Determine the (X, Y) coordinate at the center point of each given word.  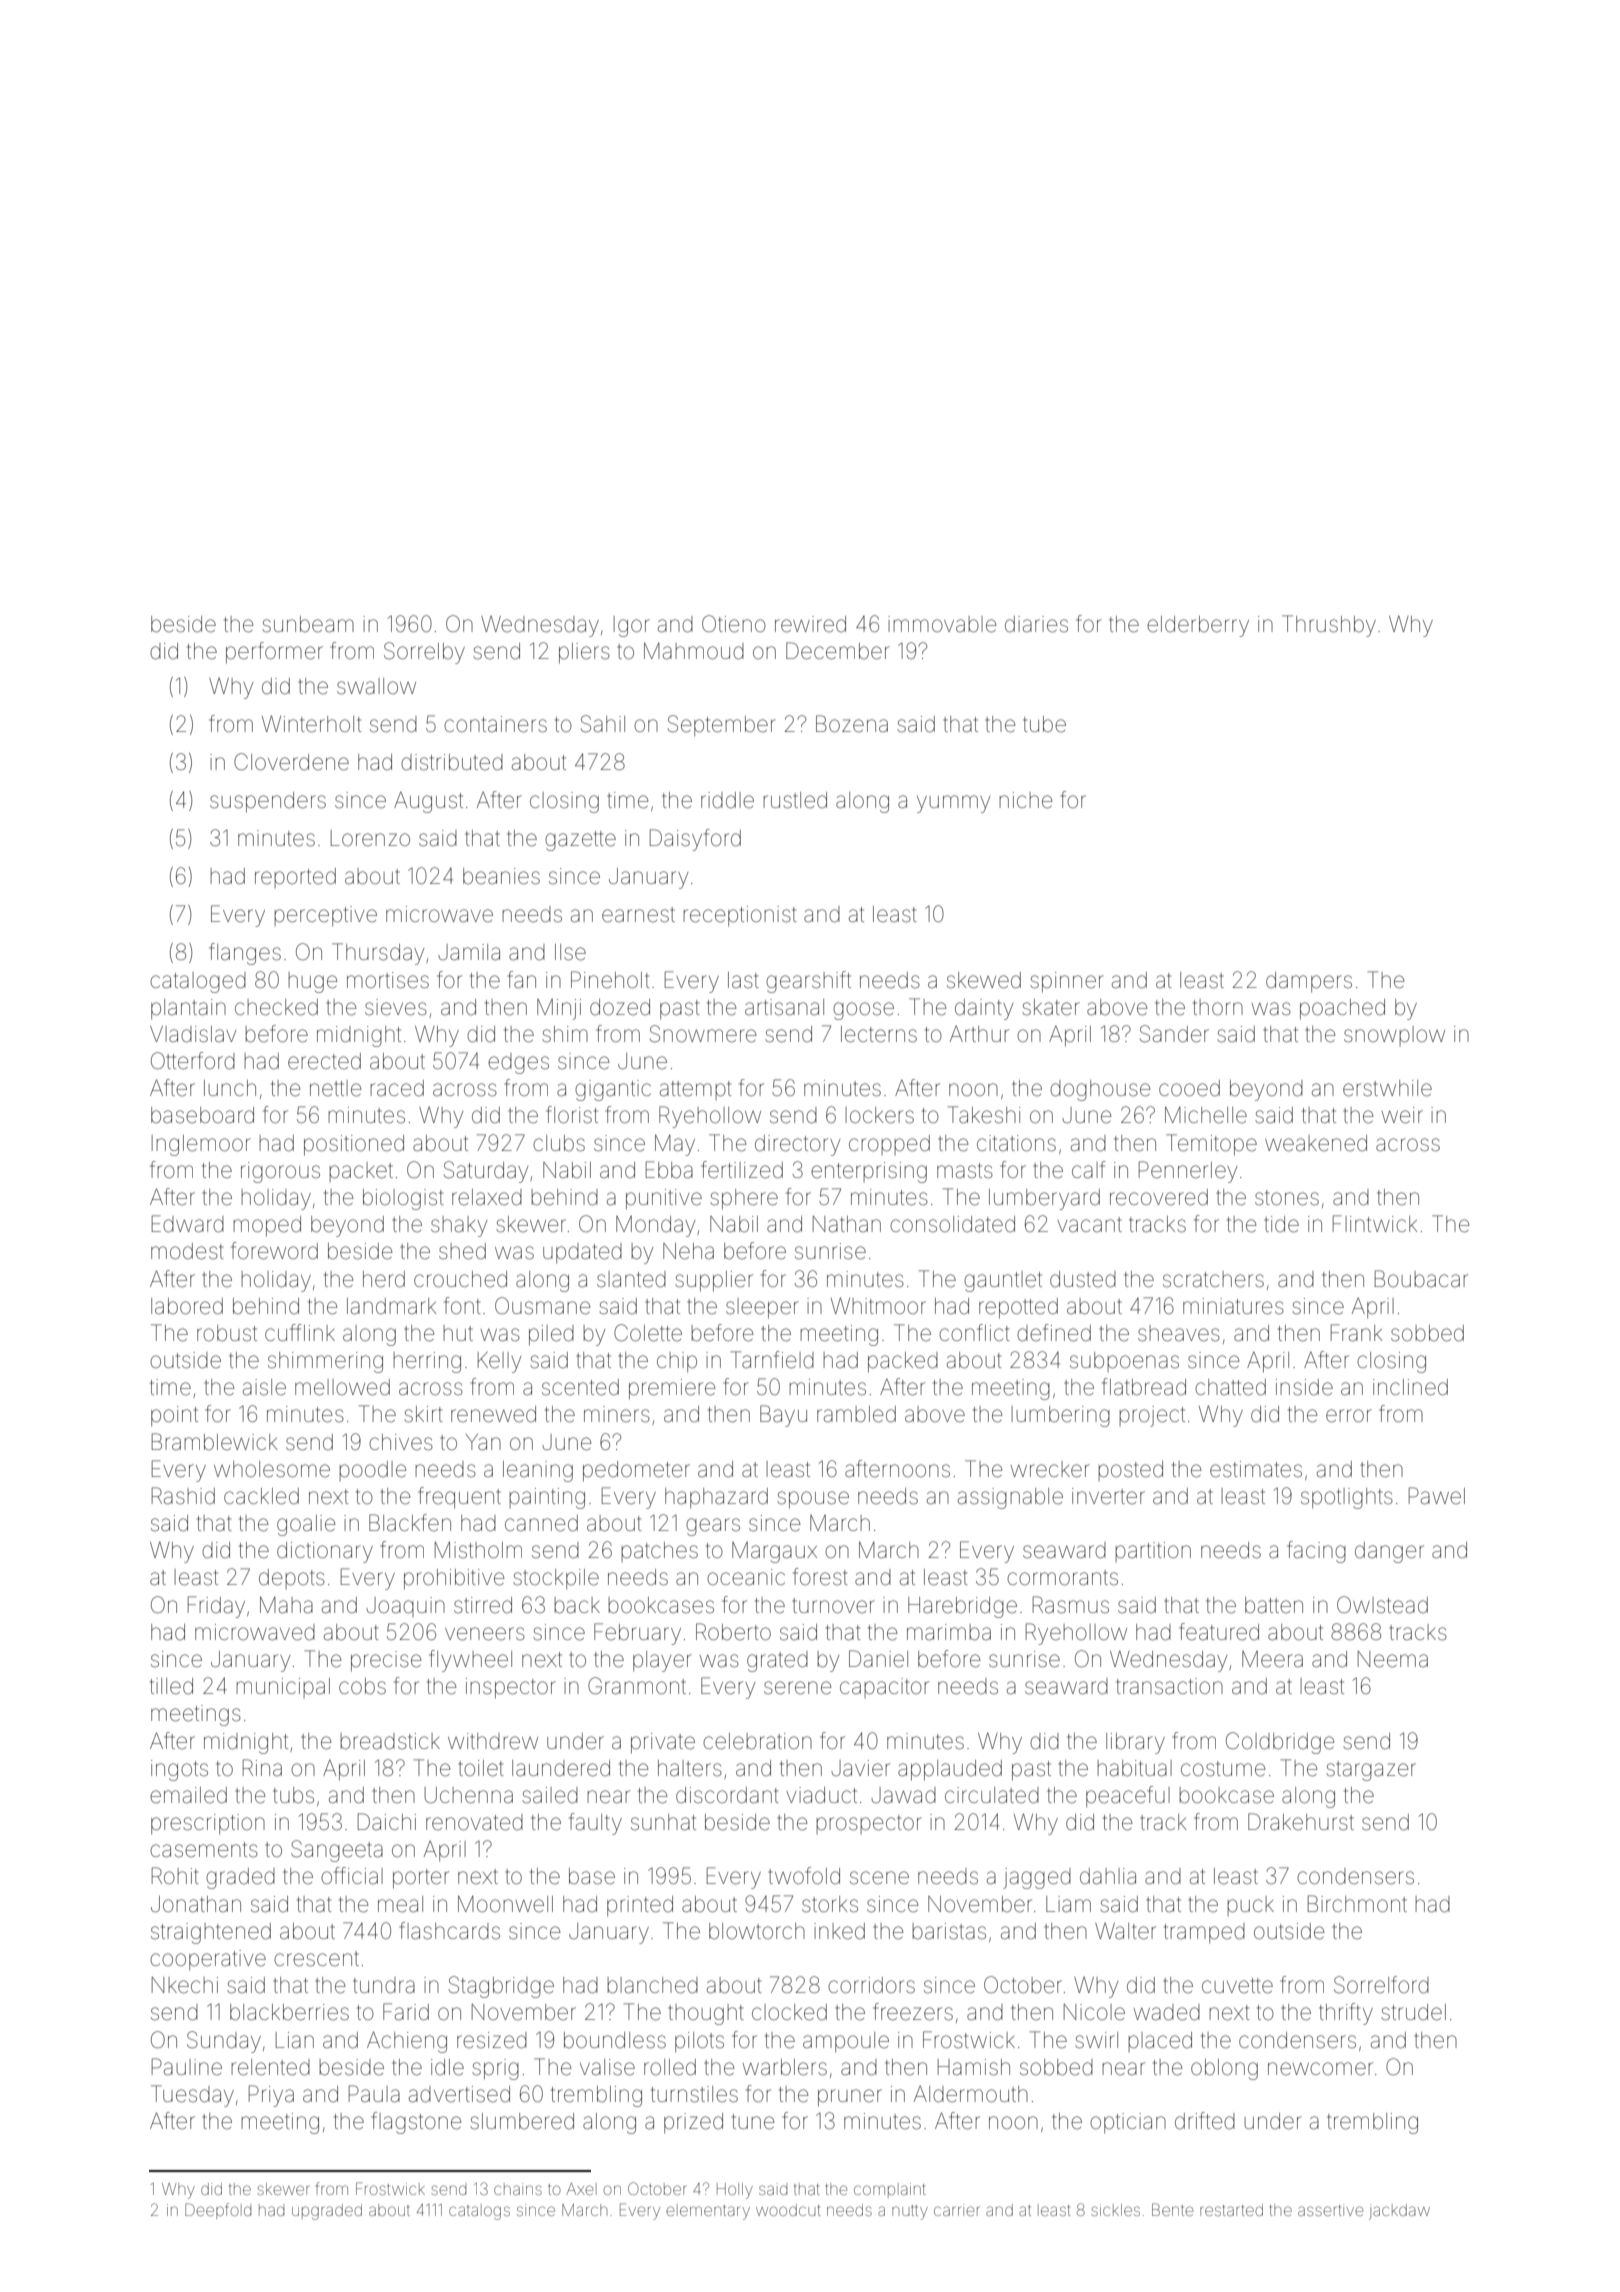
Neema (1393, 1659)
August (428, 802)
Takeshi (984, 1115)
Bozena (852, 724)
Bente (1172, 2209)
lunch (230, 1088)
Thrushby (1329, 626)
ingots (179, 1770)
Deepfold (218, 2211)
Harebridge (962, 1607)
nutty (910, 2212)
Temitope (1211, 1145)
